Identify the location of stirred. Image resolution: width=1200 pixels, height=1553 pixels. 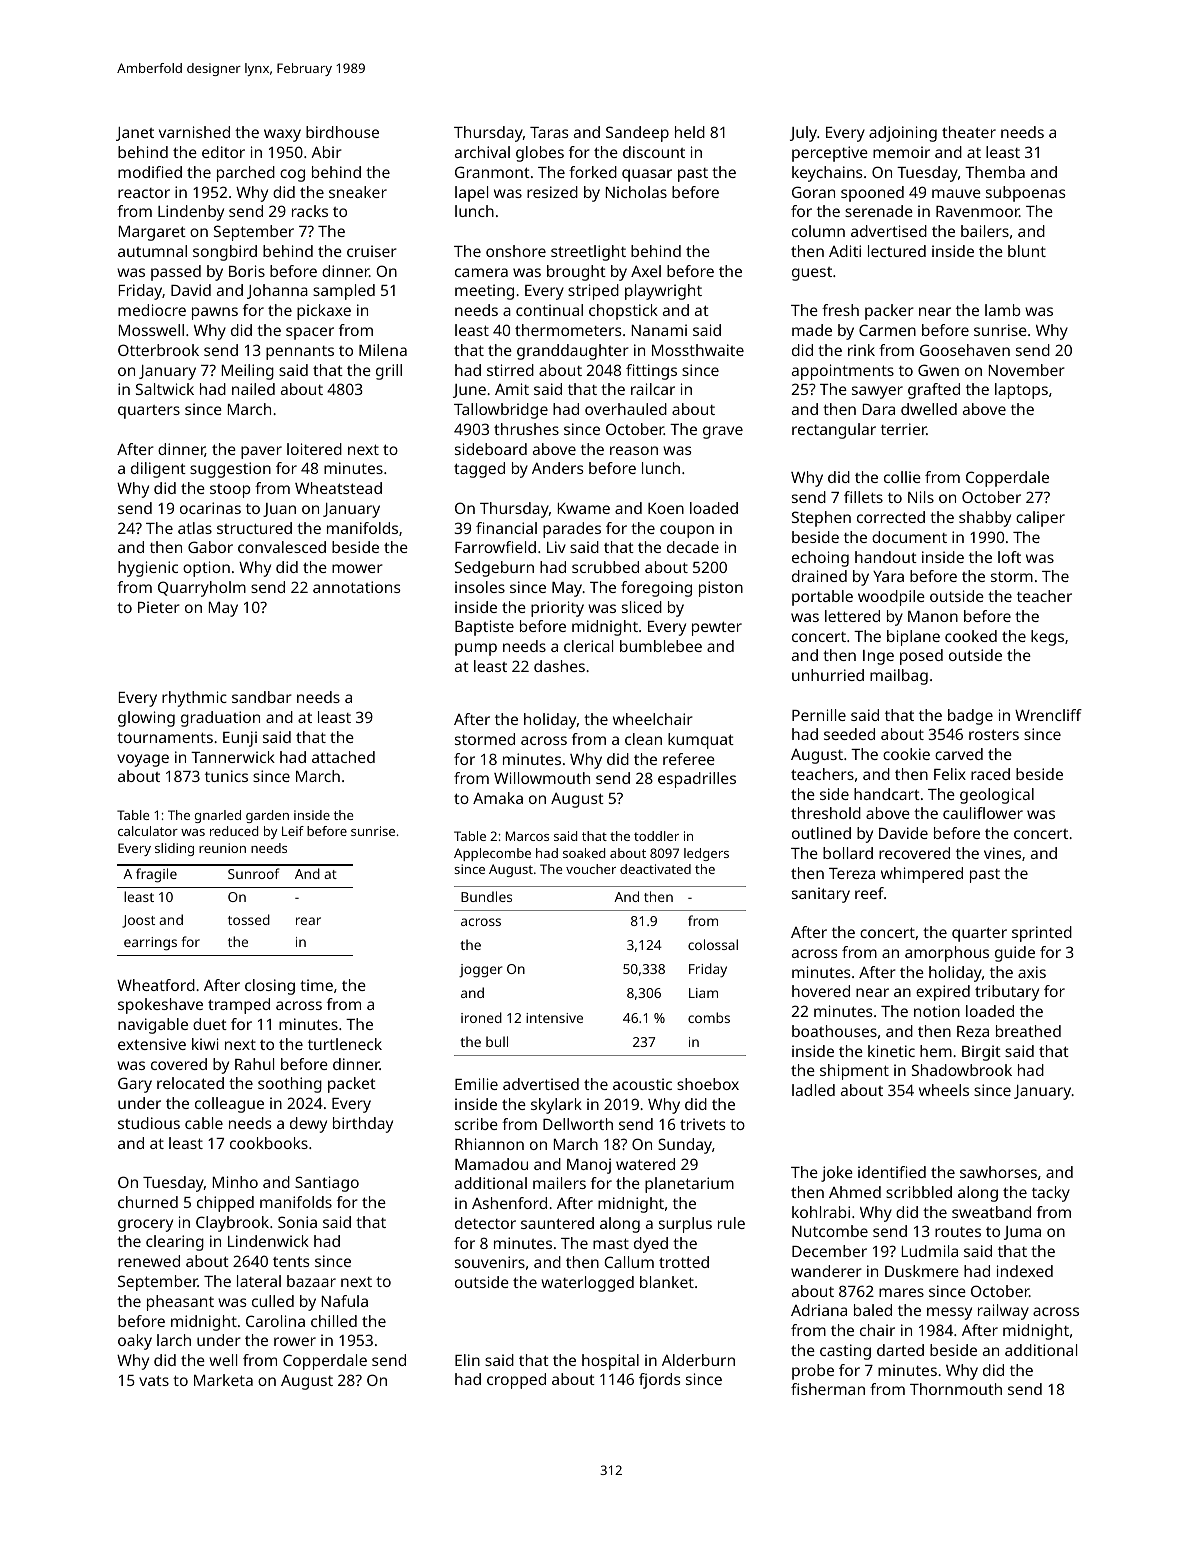
(510, 370).
